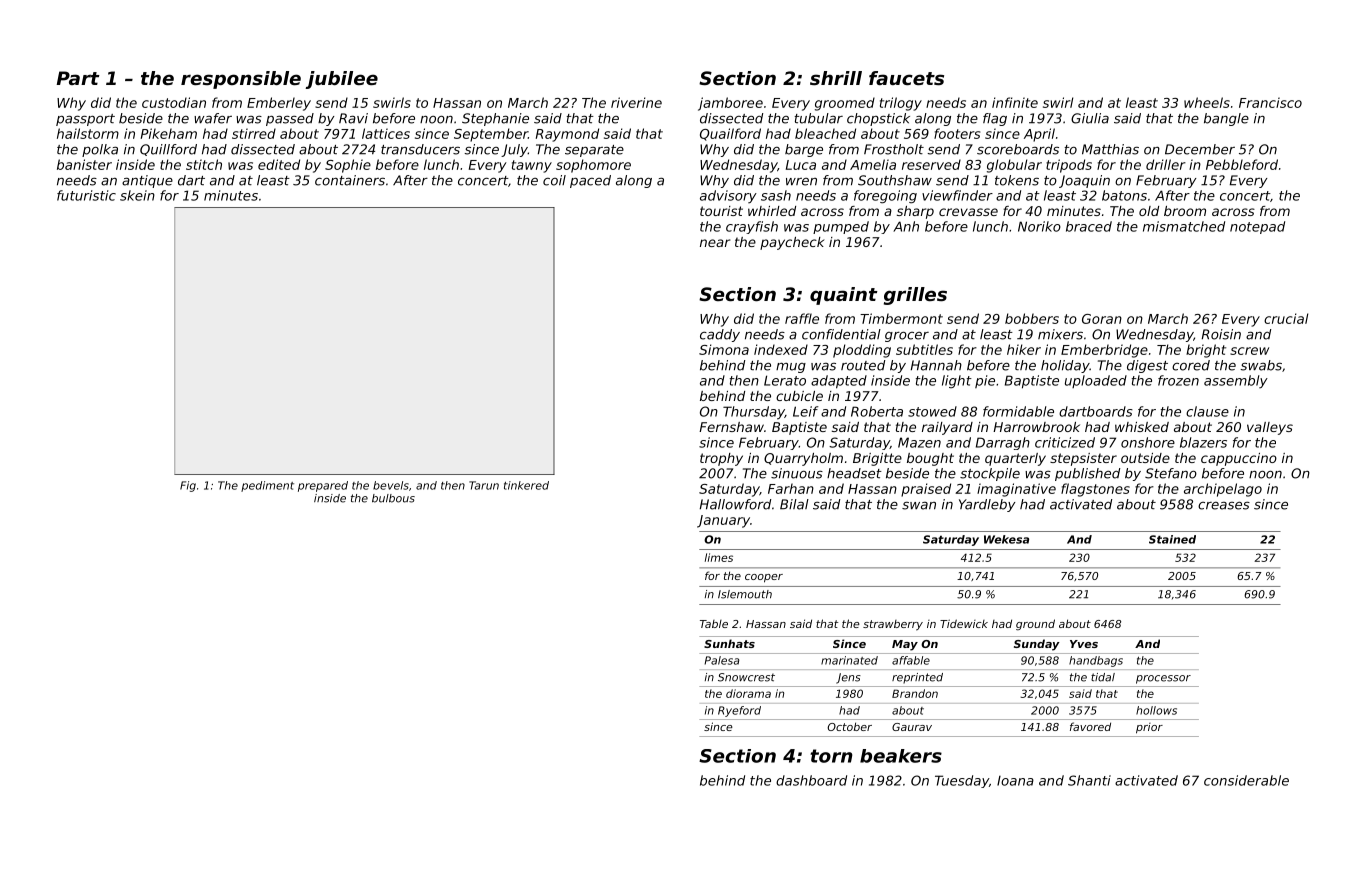  Describe the element at coordinates (174, 102) in the screenshot. I see `custodian` at that location.
